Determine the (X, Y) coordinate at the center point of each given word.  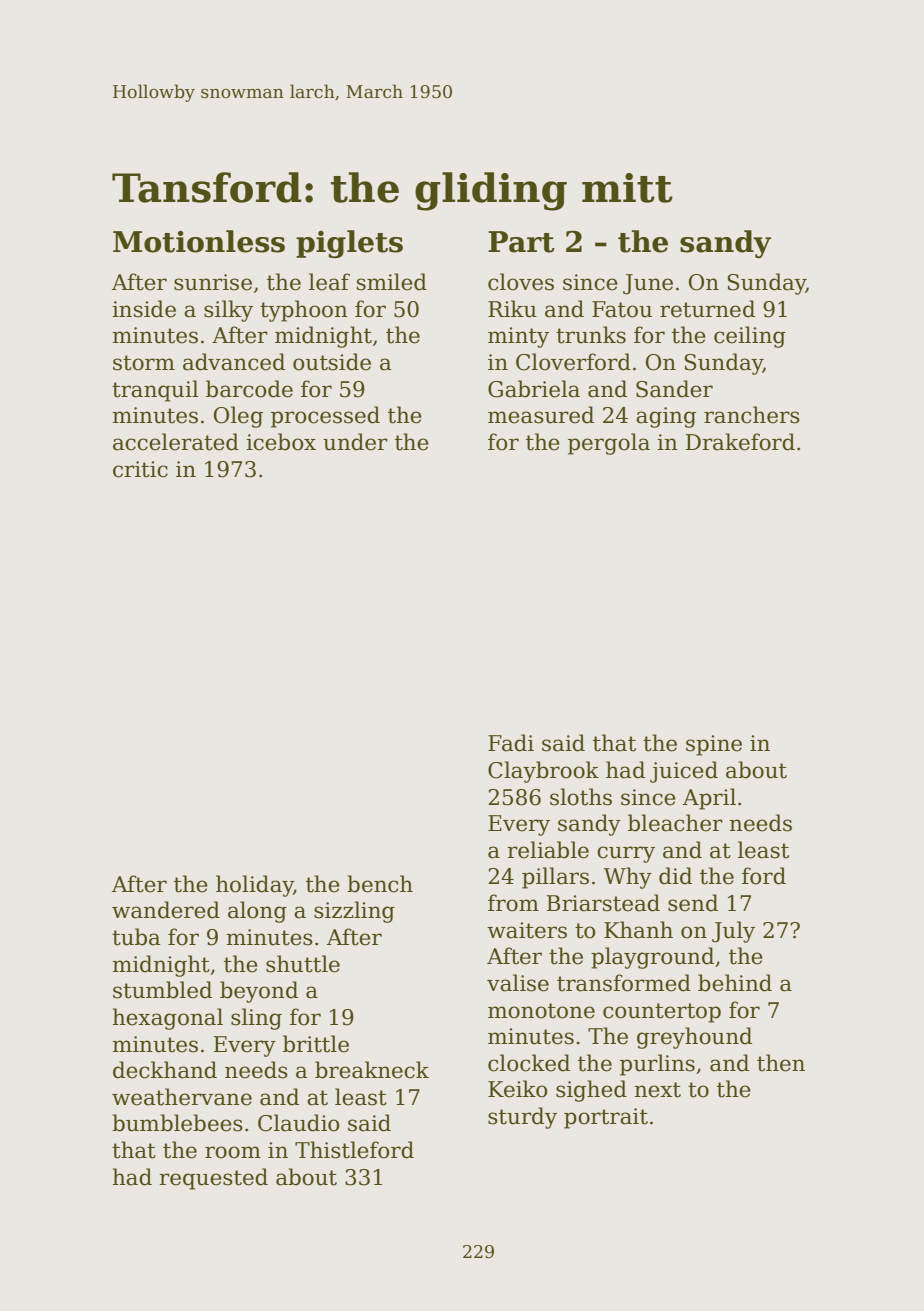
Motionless (199, 241)
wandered (166, 910)
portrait (606, 1118)
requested (213, 1179)
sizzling (354, 912)
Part (521, 242)
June (648, 284)
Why (628, 878)
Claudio (299, 1123)
